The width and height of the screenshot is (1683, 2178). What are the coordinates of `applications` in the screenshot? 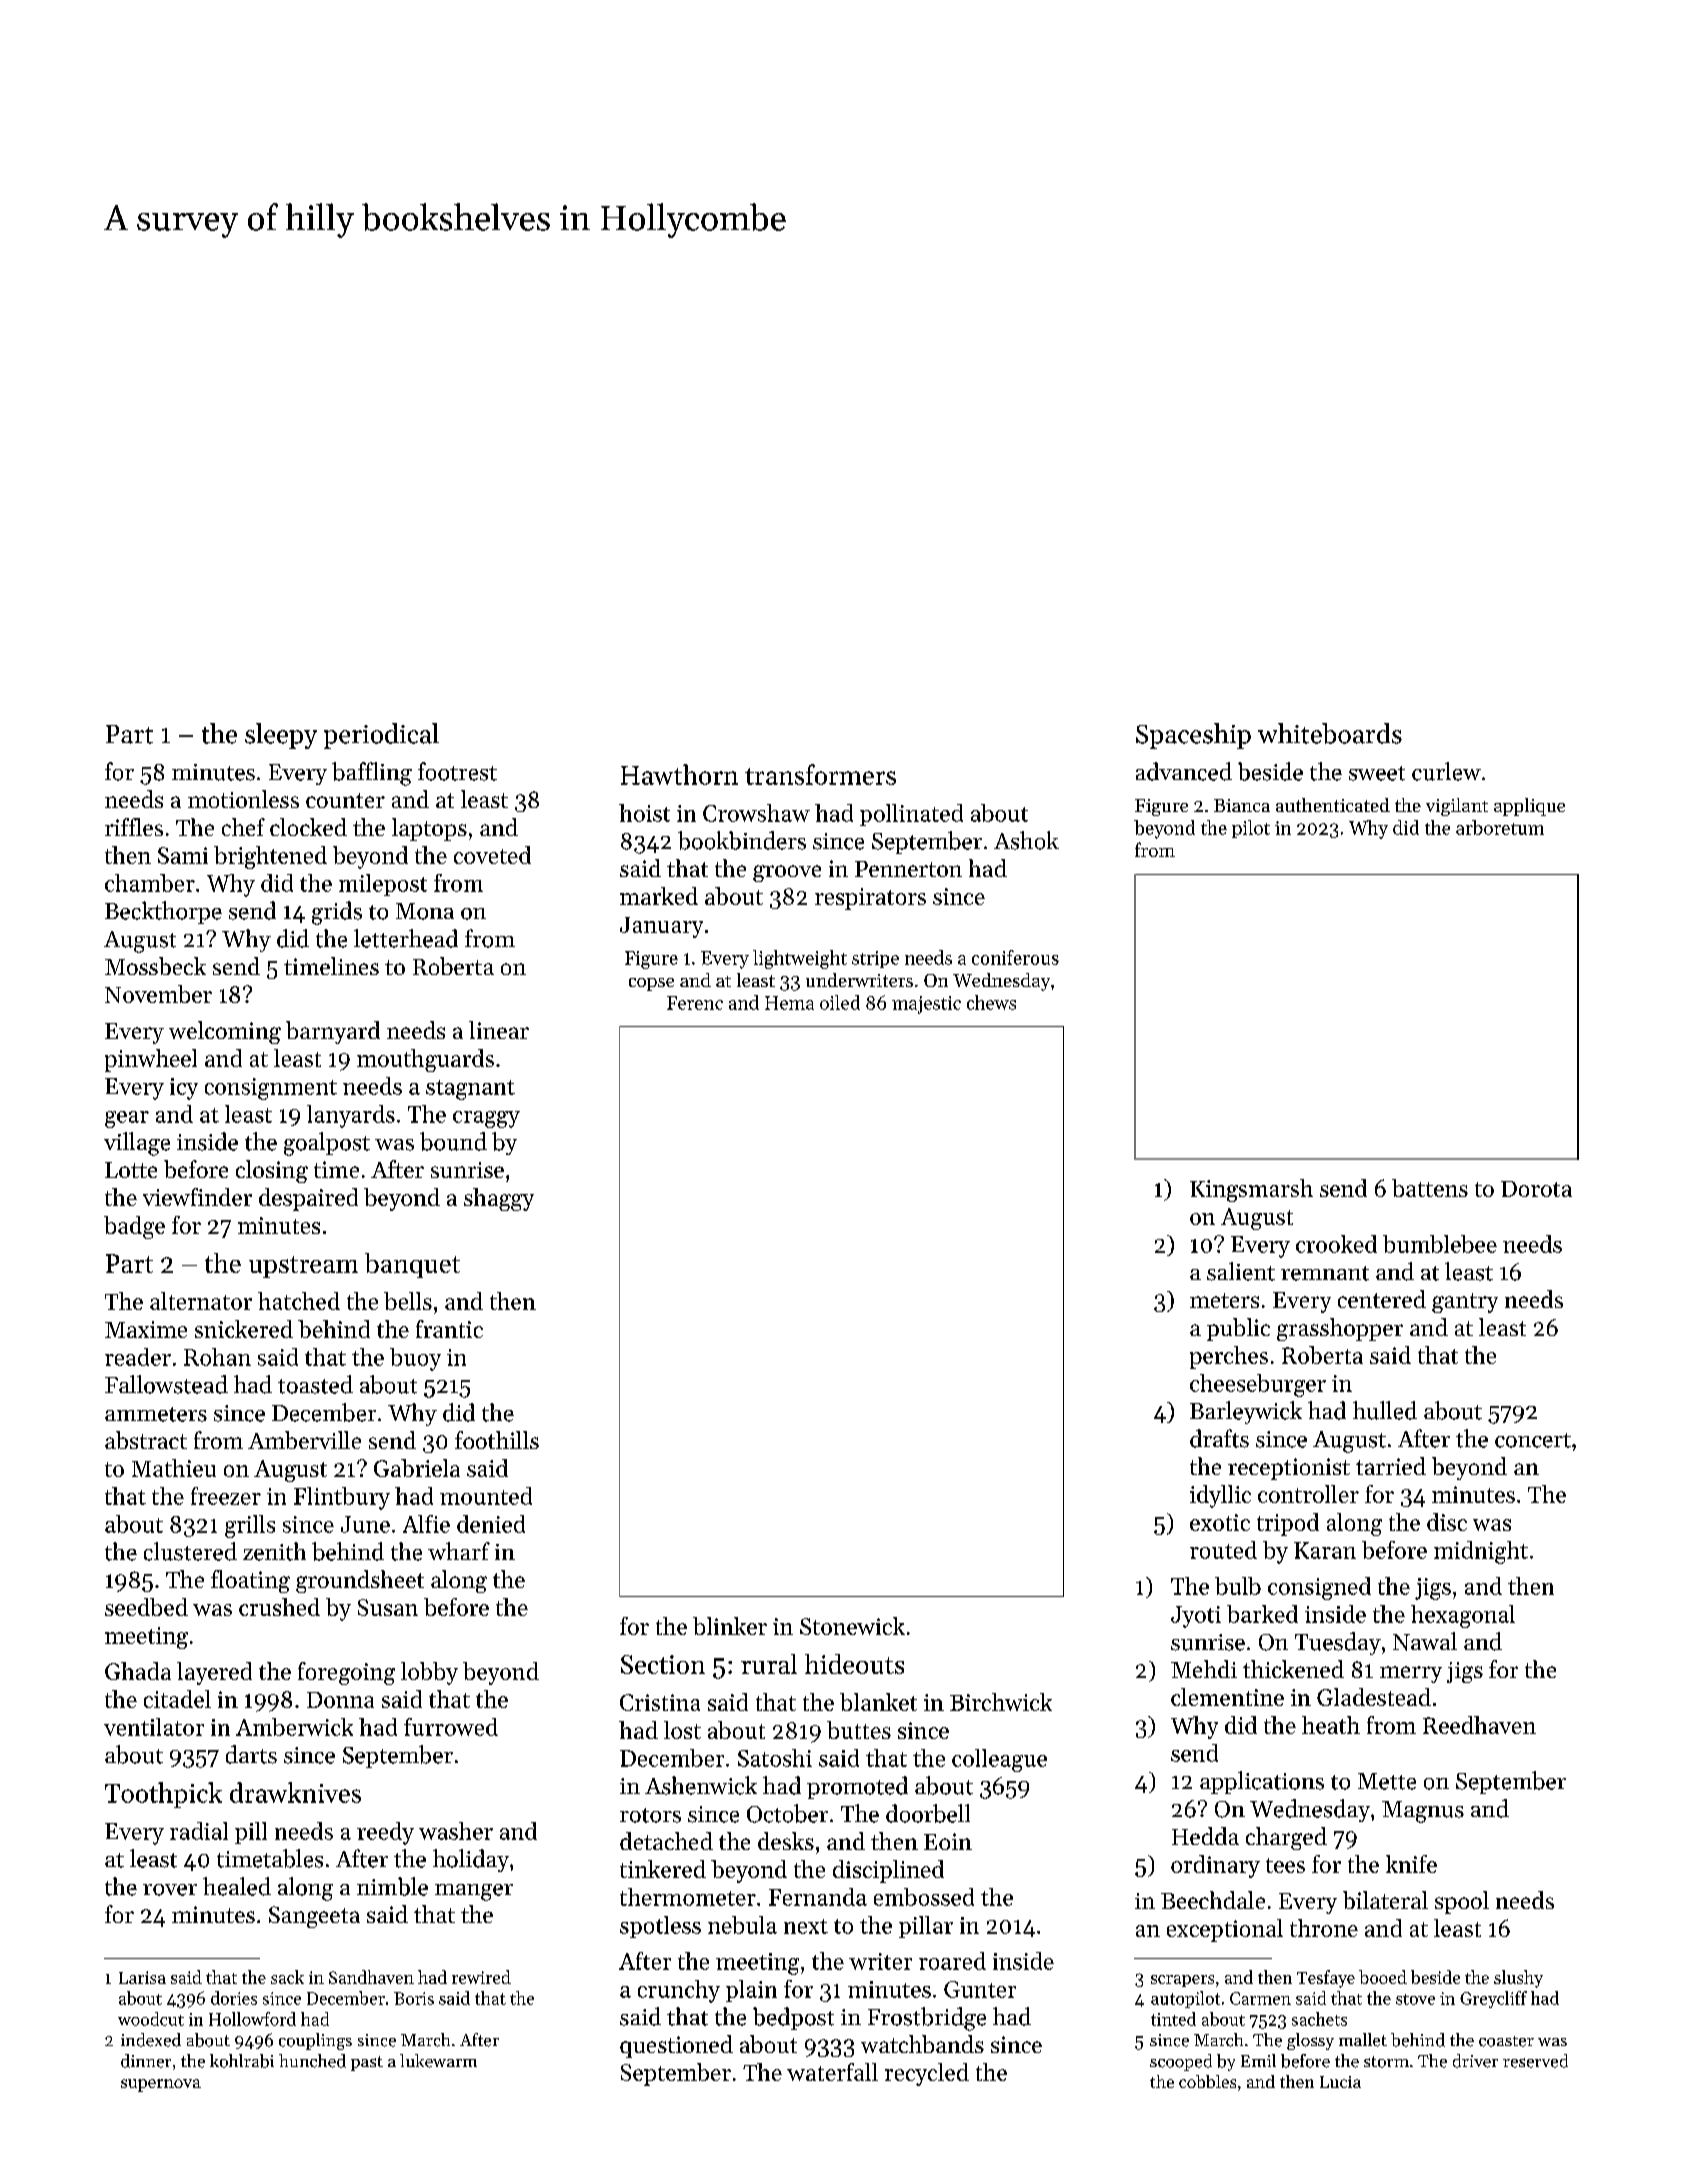 It's located at (1262, 1782).
